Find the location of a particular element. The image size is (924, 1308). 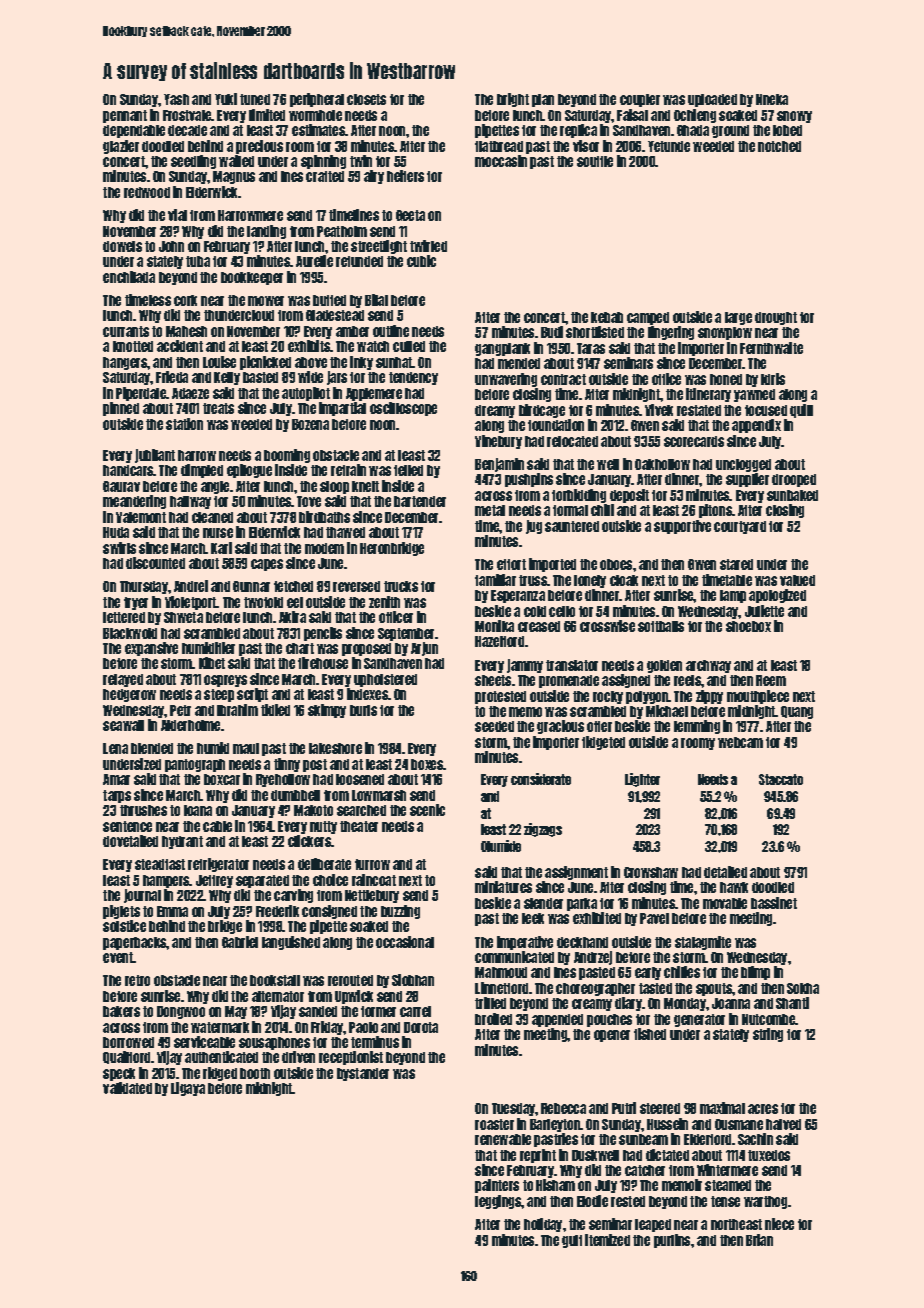

Esperanza is located at coordinates (518, 596).
